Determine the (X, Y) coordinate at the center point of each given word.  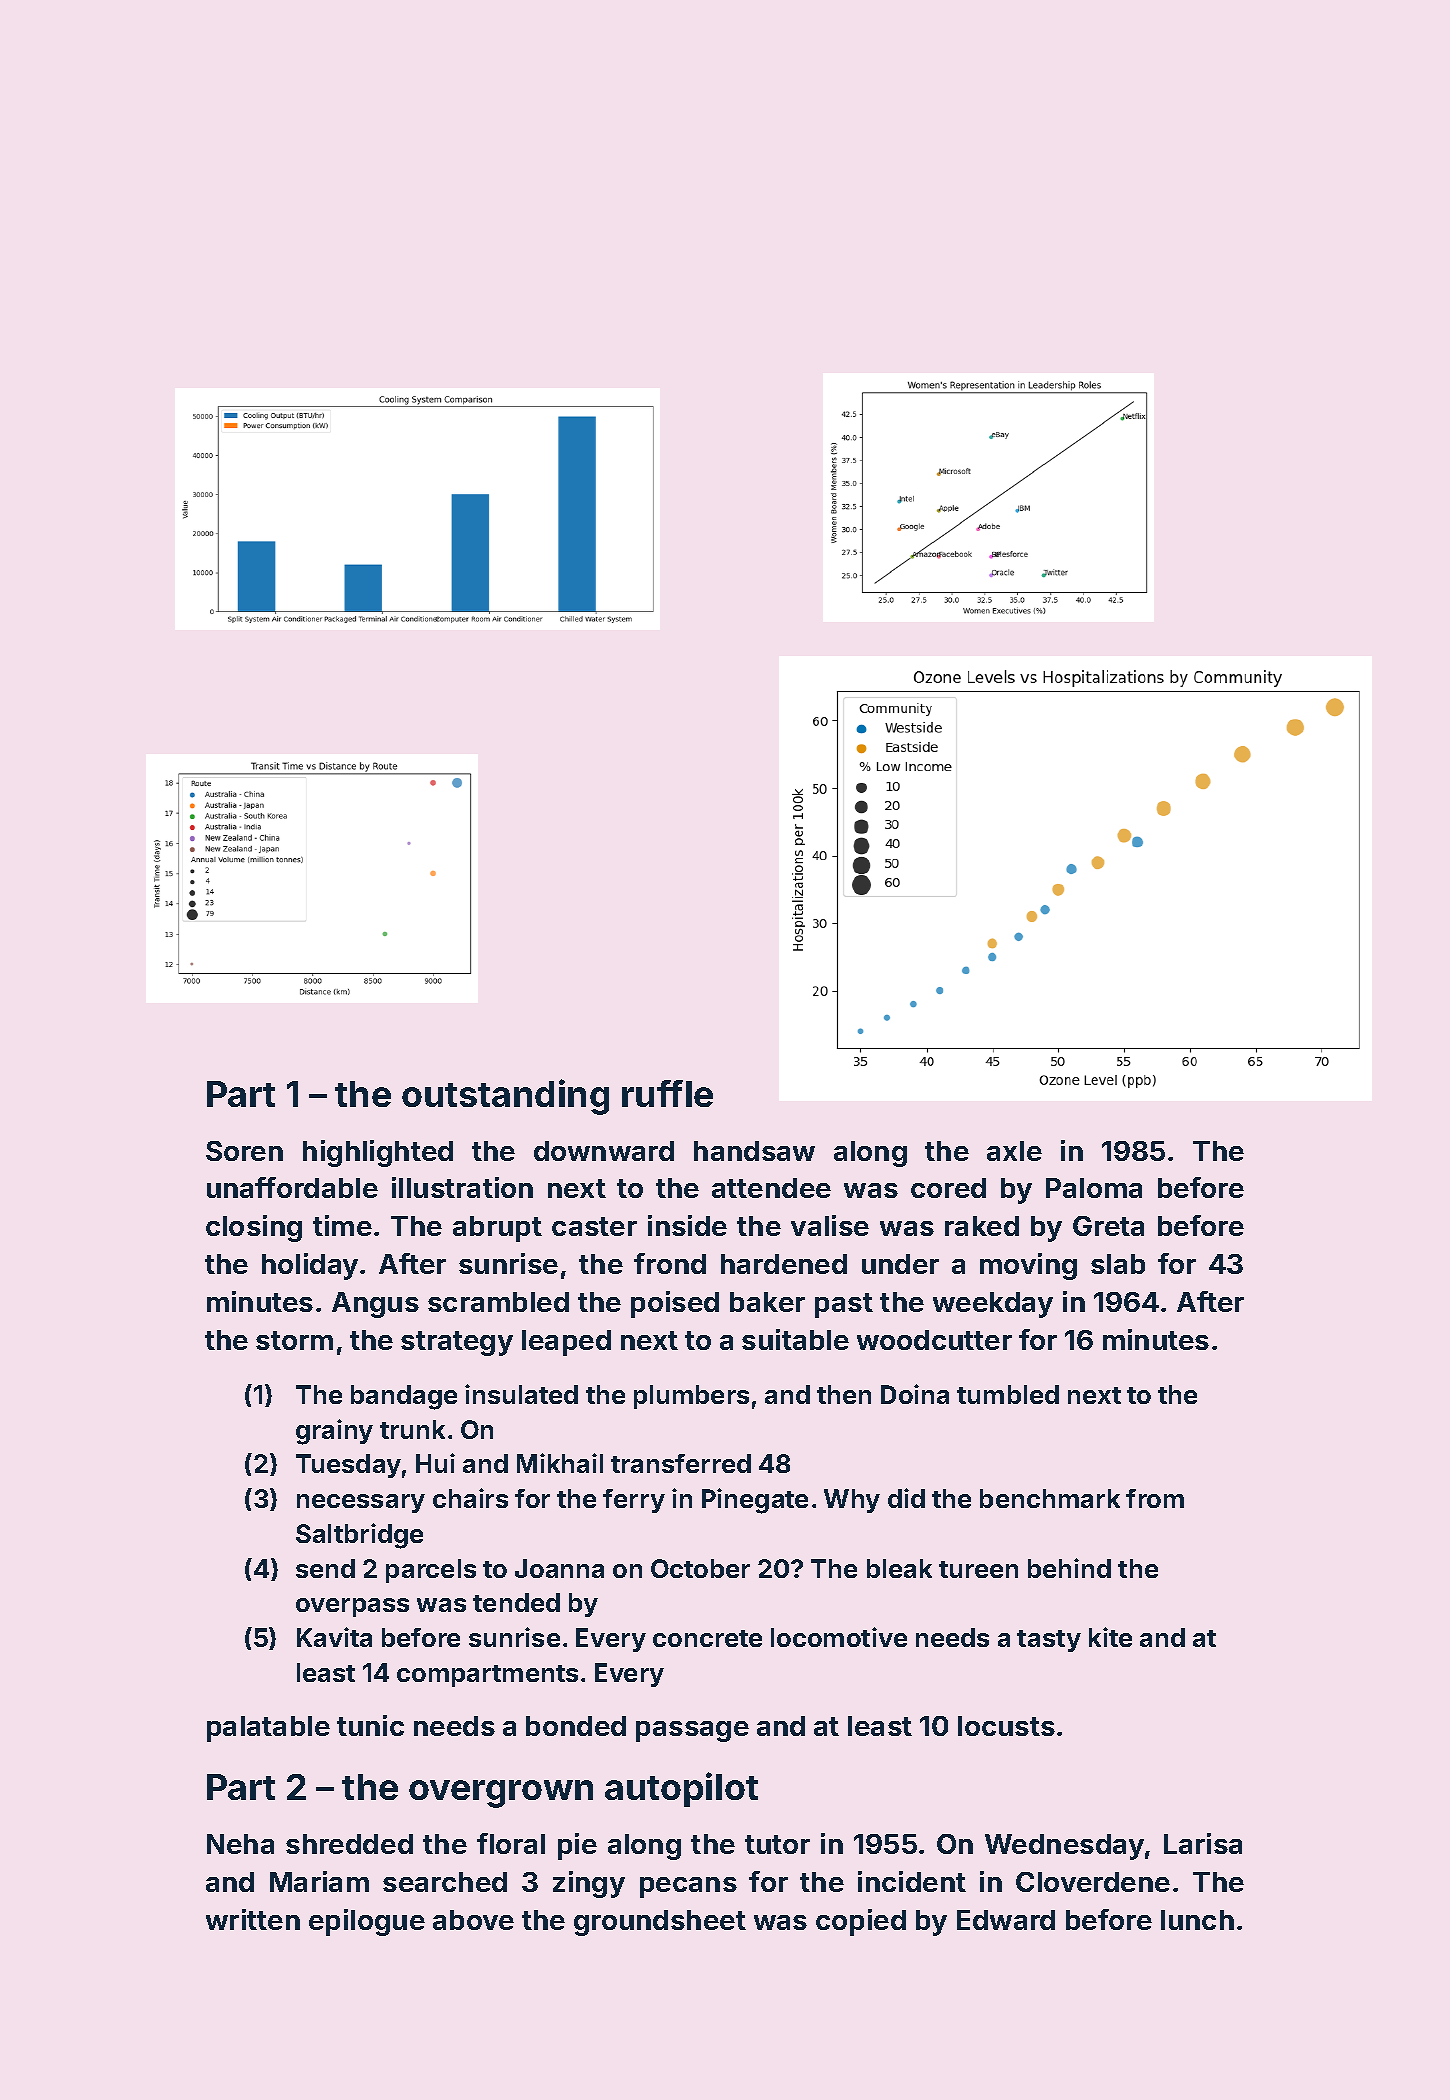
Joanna (559, 1568)
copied (861, 1922)
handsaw (754, 1151)
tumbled (1008, 1394)
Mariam (319, 1881)
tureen (978, 1569)
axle (1014, 1151)
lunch (1197, 1920)
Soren (244, 1151)
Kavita (334, 1637)
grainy (334, 1432)
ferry (634, 1501)
